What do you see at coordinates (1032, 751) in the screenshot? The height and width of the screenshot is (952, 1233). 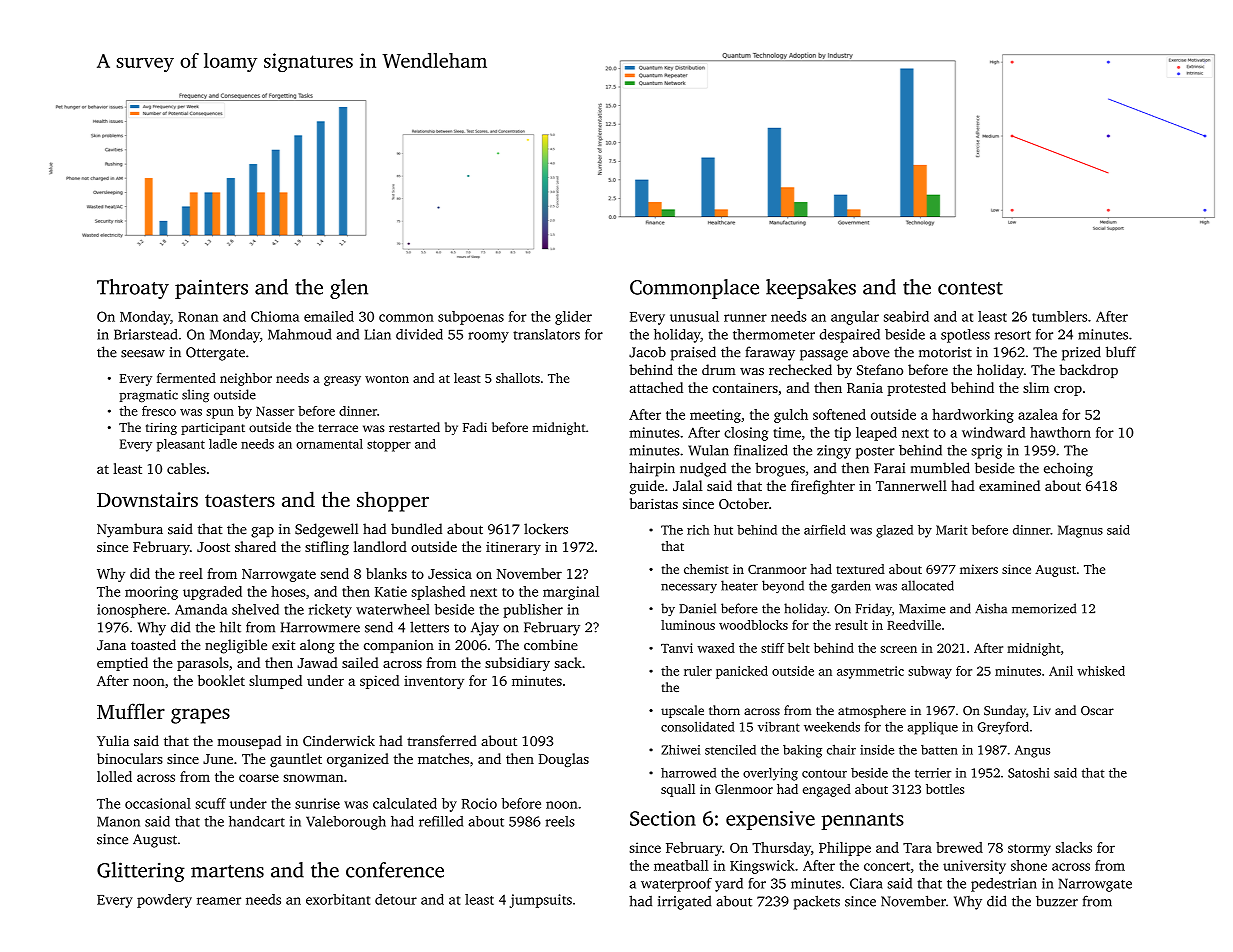 I see `Angus` at bounding box center [1032, 751].
